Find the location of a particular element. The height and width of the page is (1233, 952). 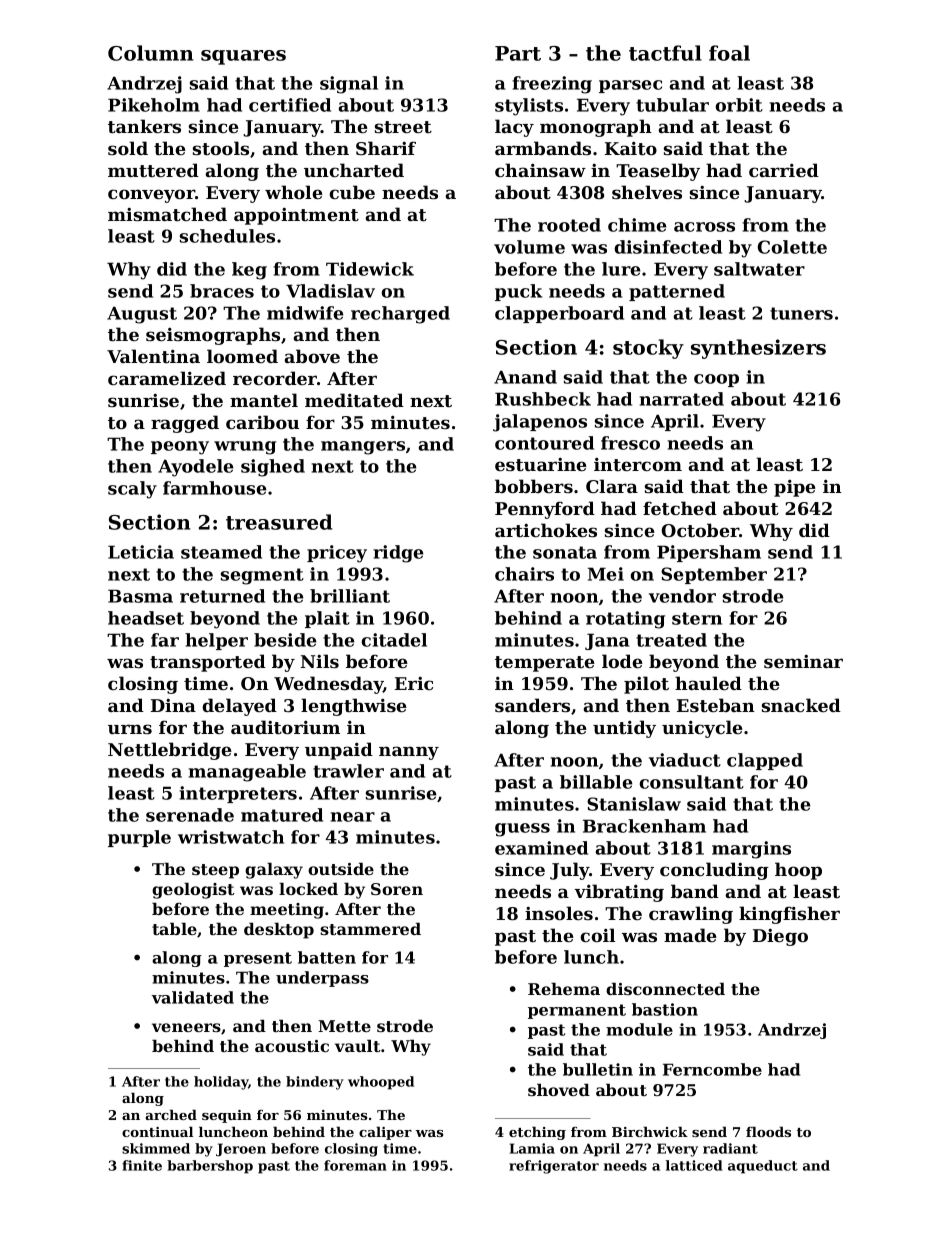

squares is located at coordinates (243, 57).
